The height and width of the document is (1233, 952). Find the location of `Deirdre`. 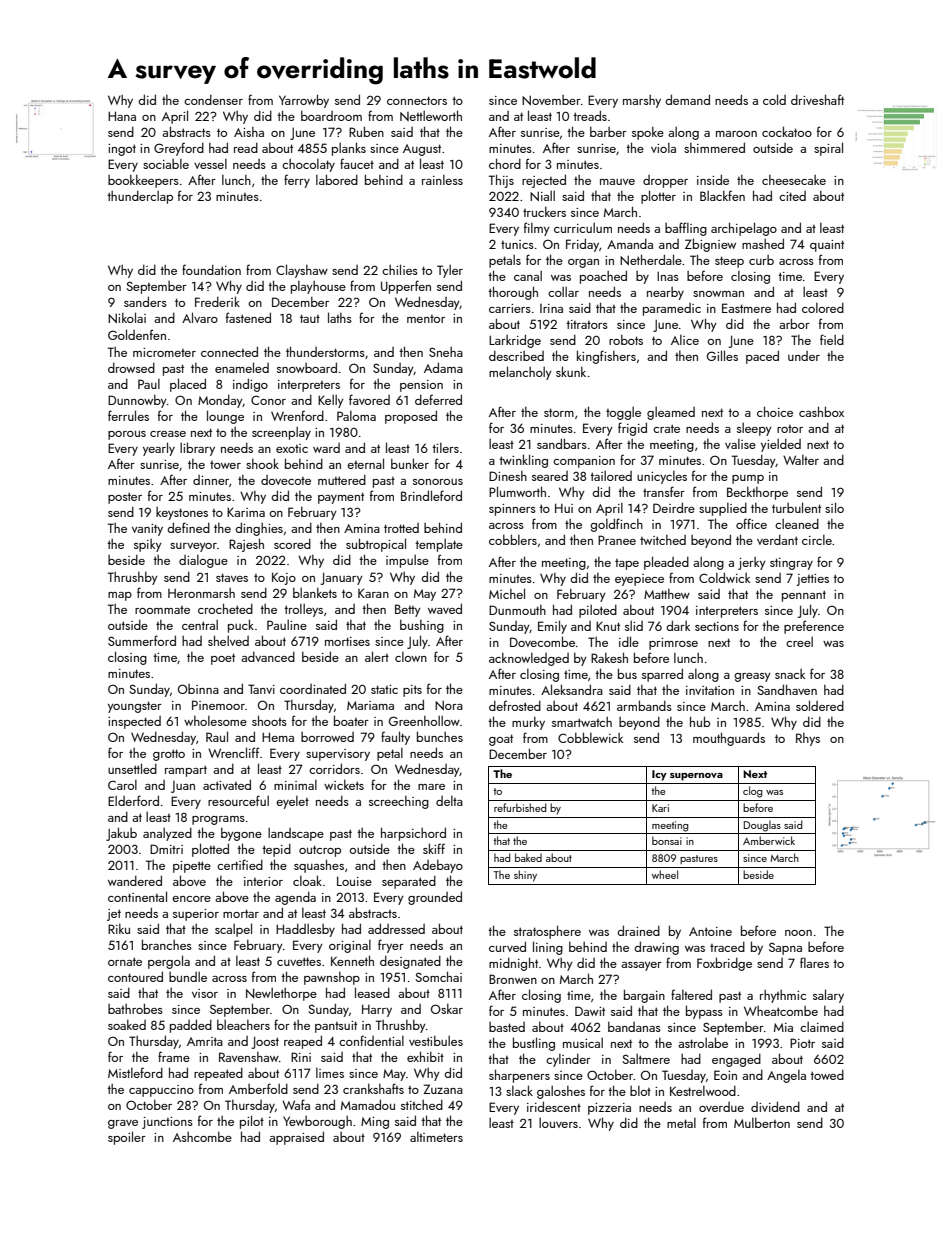

Deirdre is located at coordinates (674, 507).
